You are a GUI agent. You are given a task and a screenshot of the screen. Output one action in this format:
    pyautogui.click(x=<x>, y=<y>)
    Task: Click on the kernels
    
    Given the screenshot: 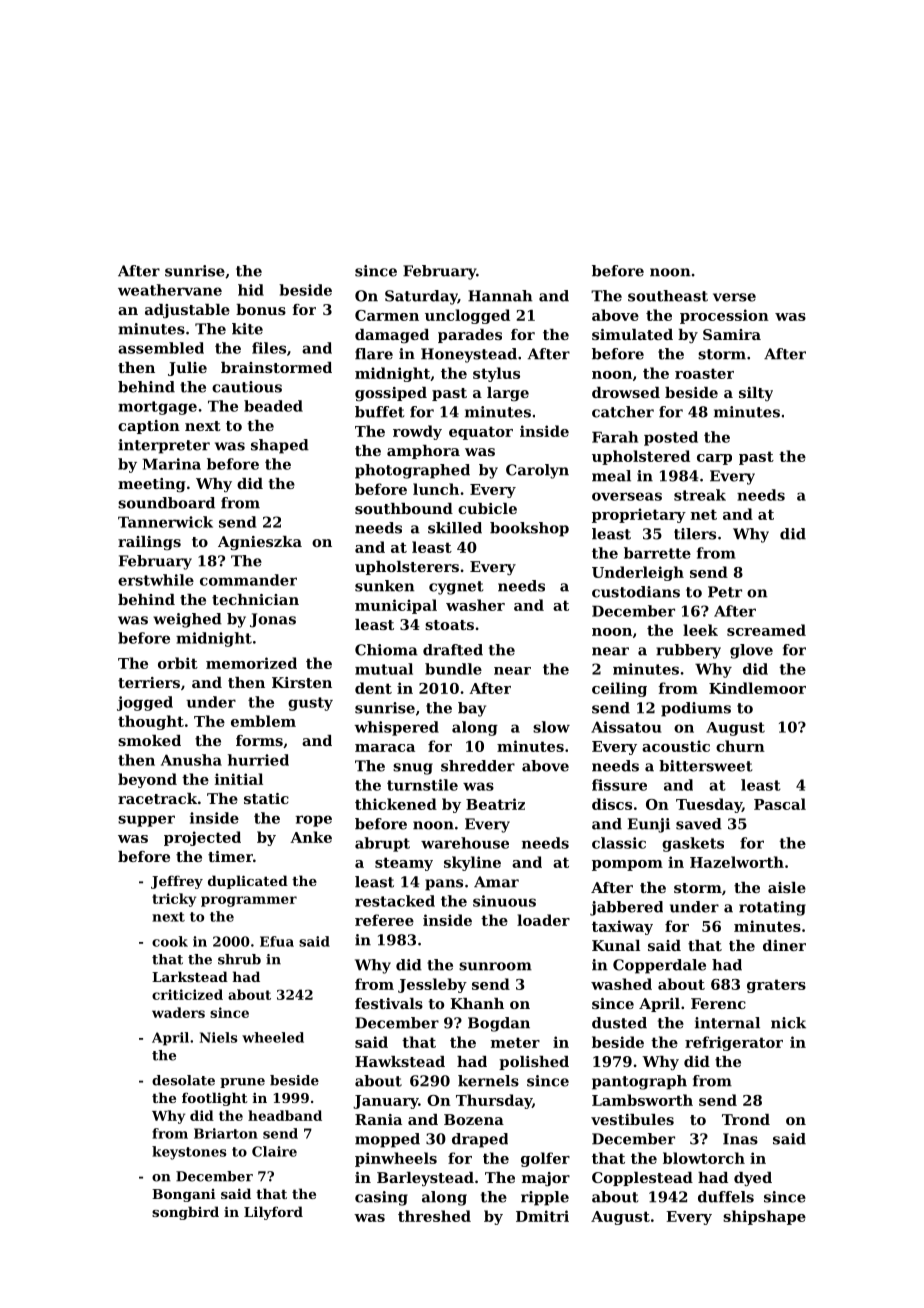 What is the action you would take?
    pyautogui.click(x=488, y=1081)
